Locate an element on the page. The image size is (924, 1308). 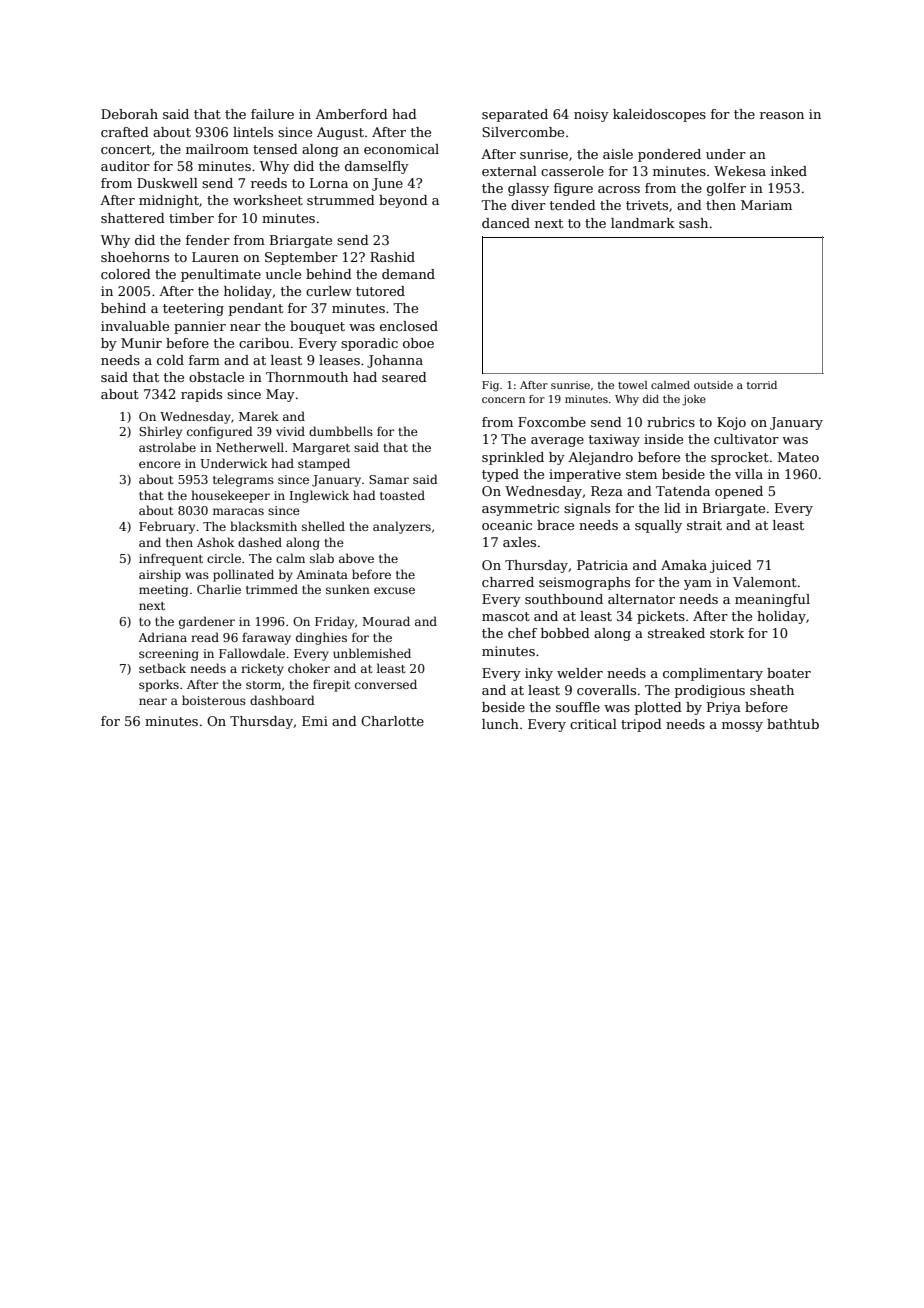
reason is located at coordinates (782, 115).
